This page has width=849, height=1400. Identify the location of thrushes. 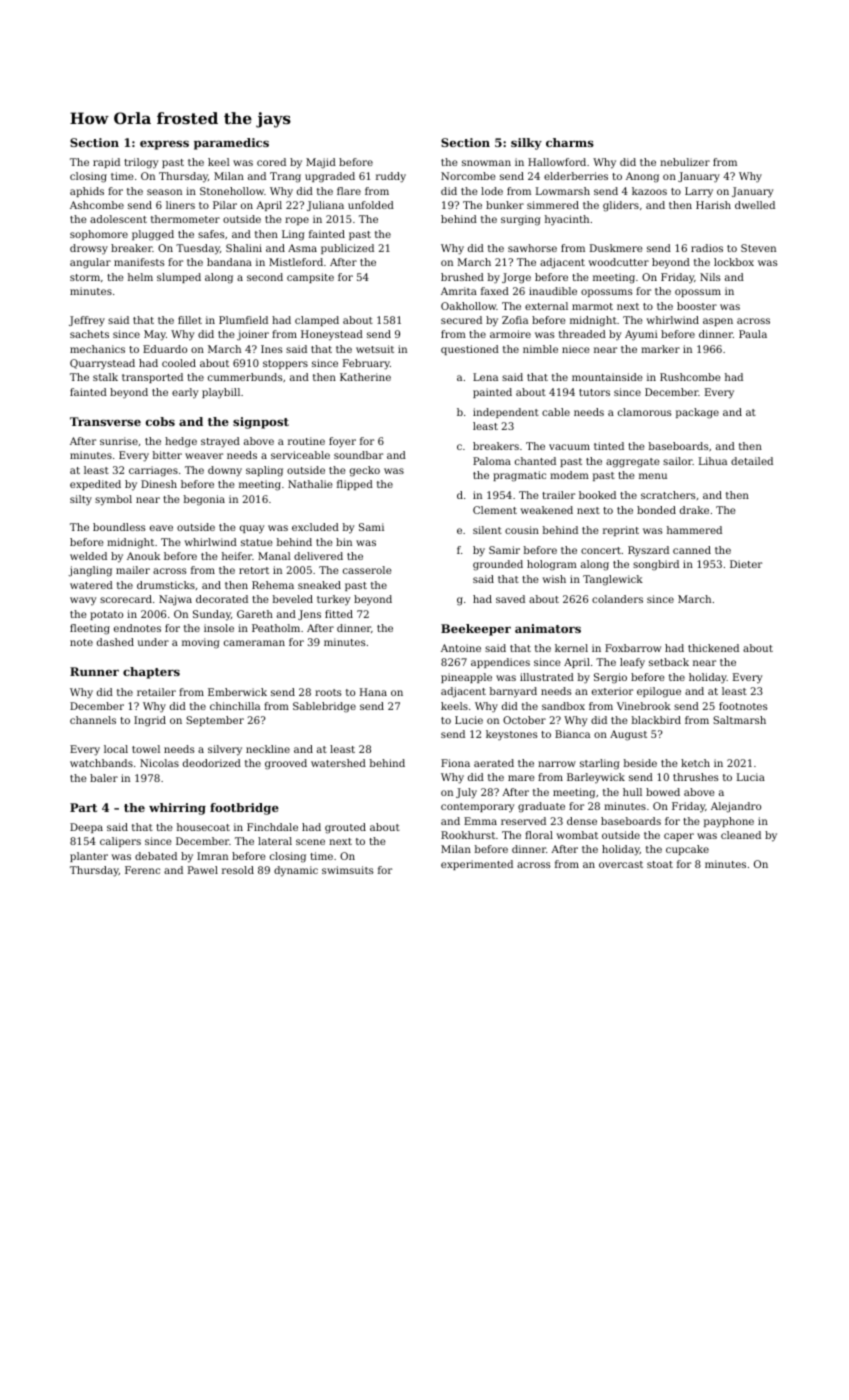
(696, 777).
